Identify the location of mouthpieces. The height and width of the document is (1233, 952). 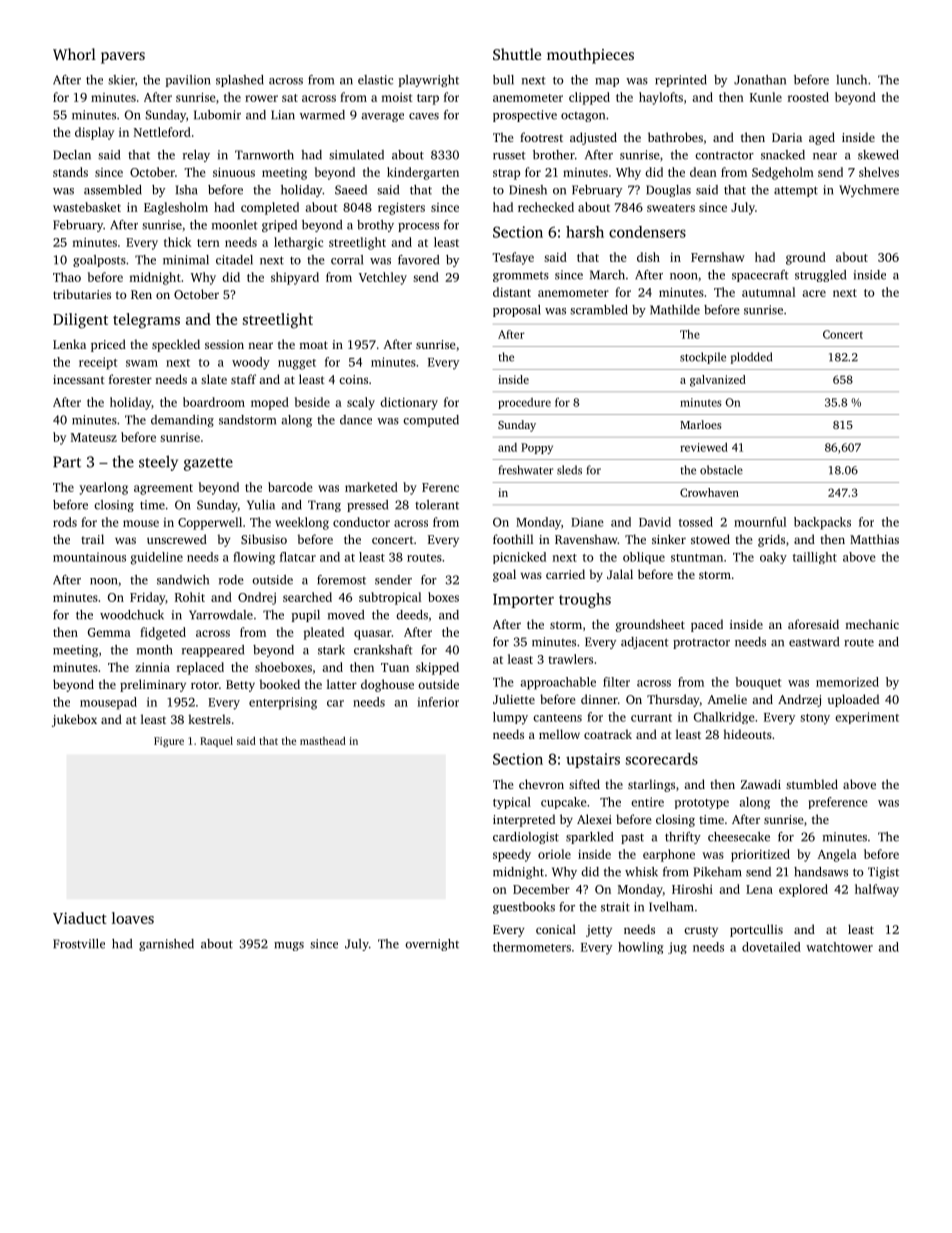
(590, 56).
